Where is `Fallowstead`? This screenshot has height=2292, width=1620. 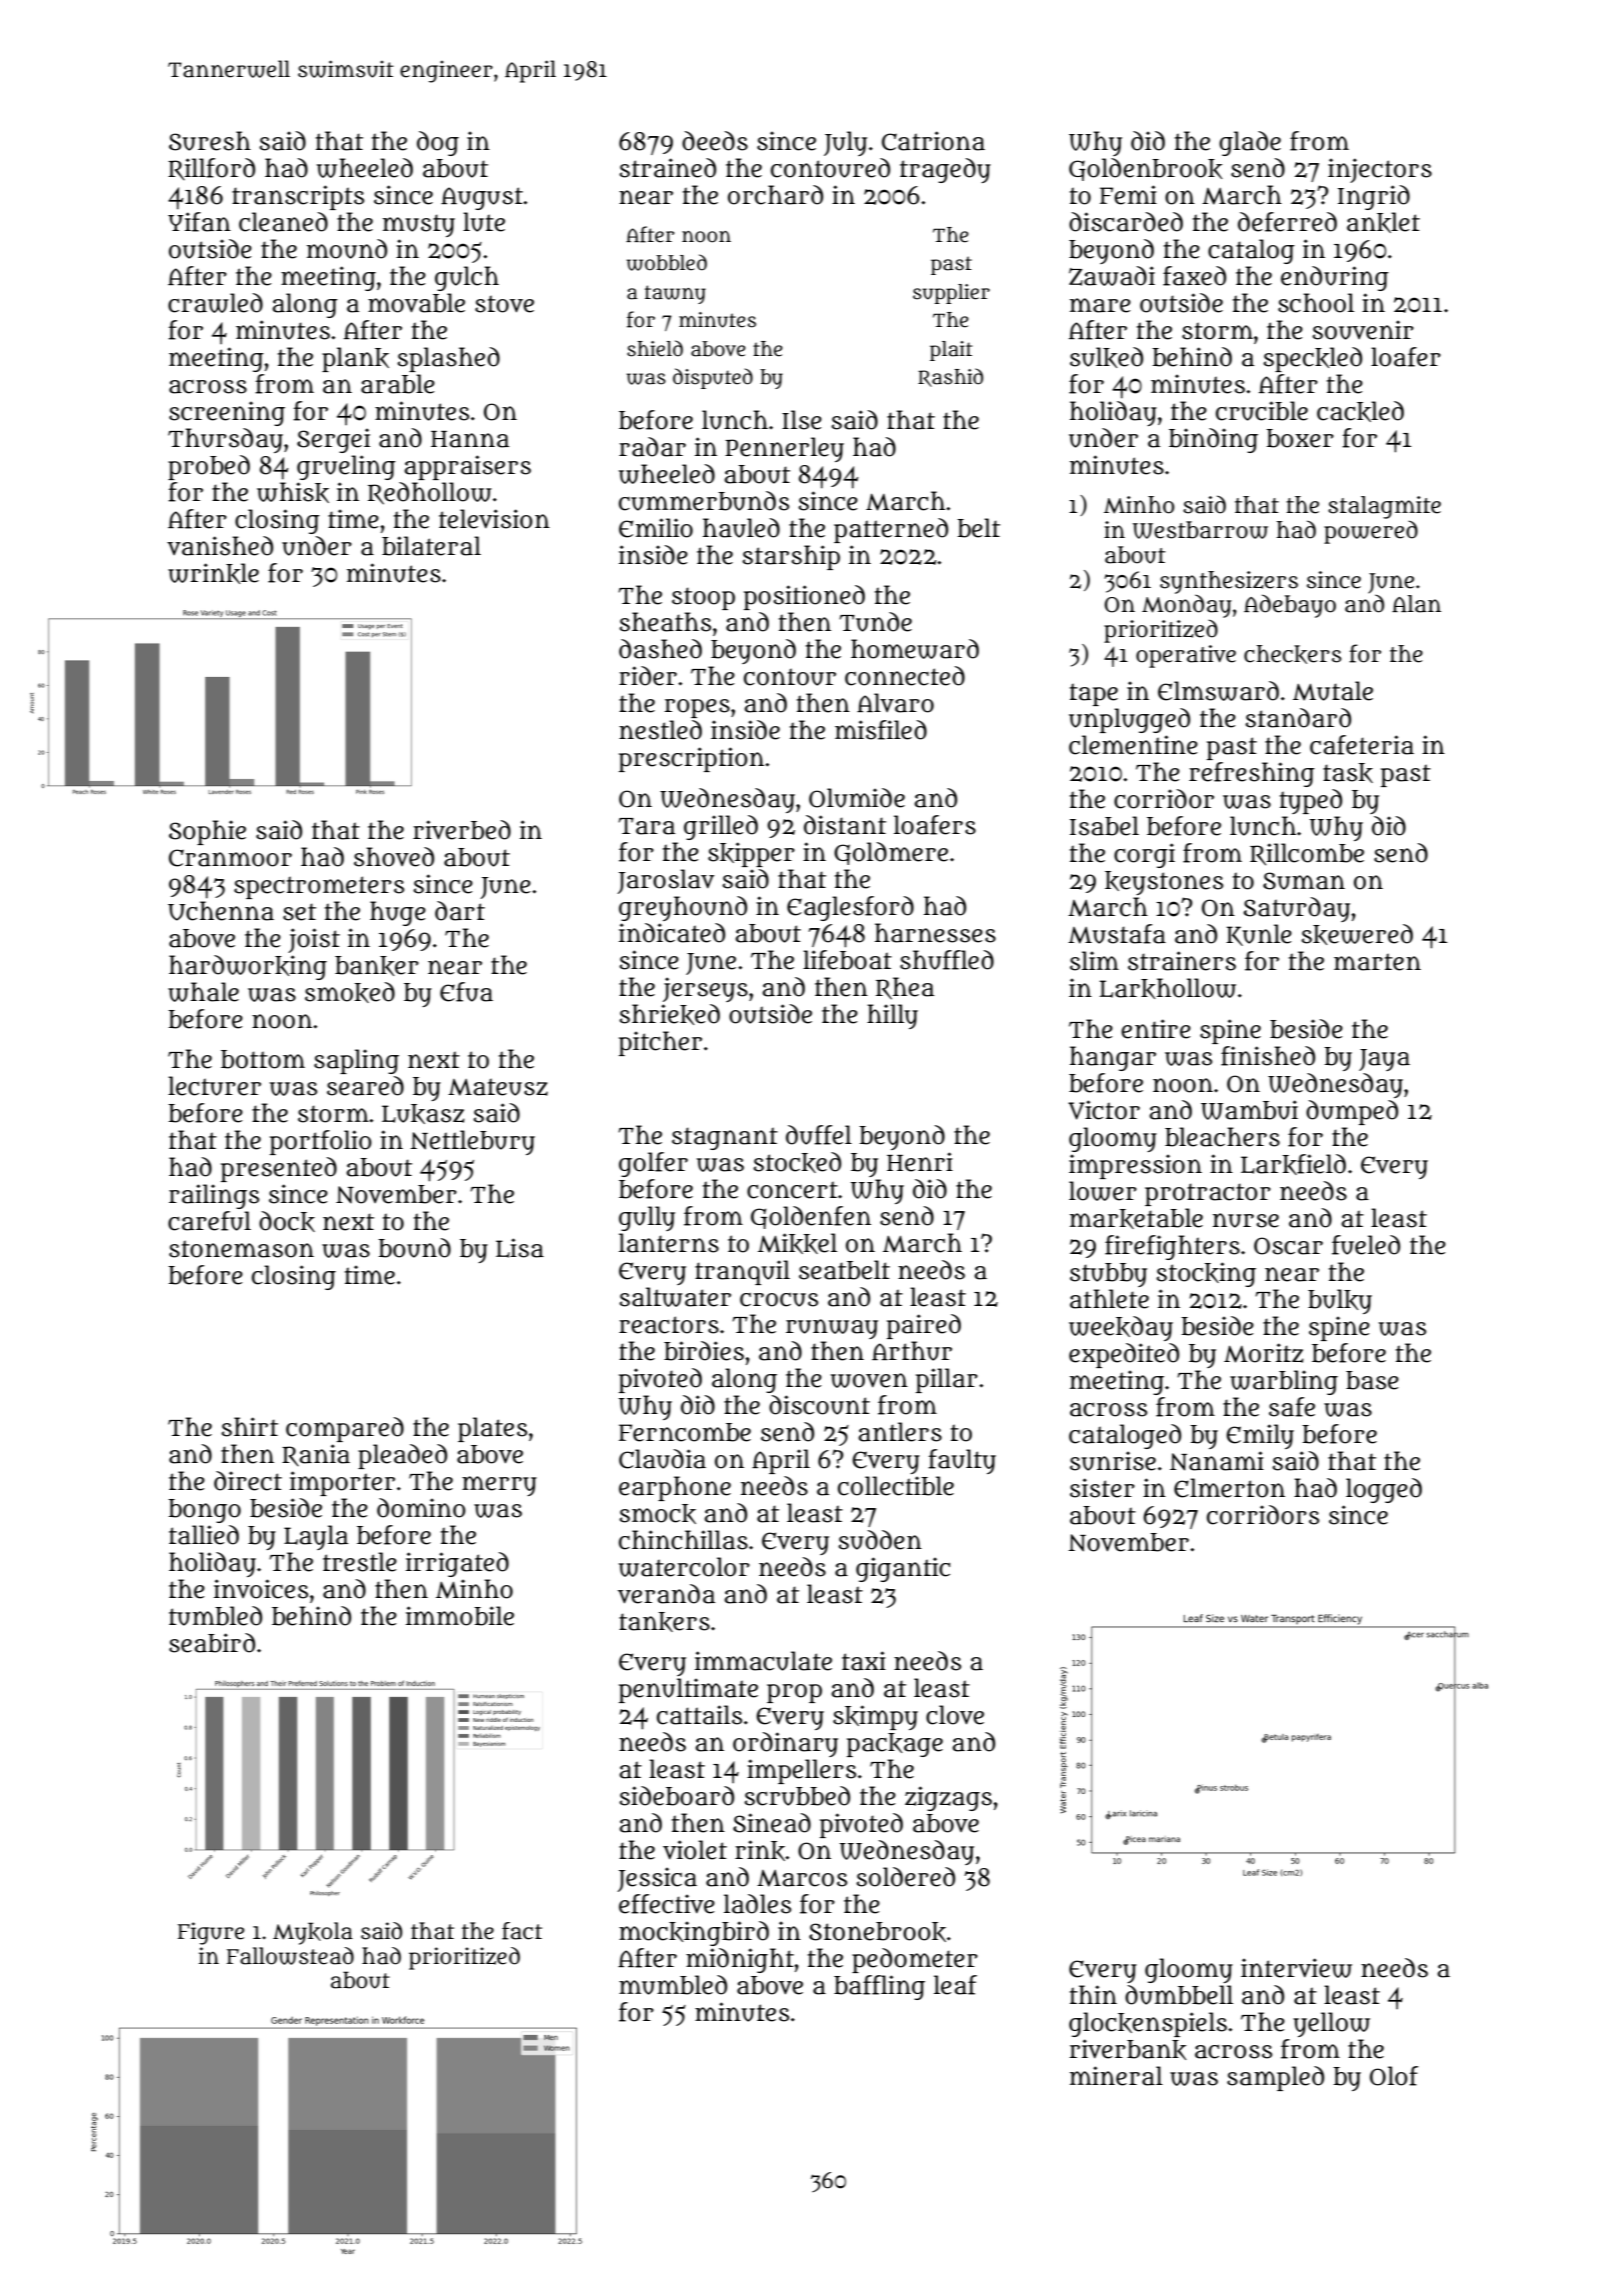
Fallowstead is located at coordinates (290, 1956).
